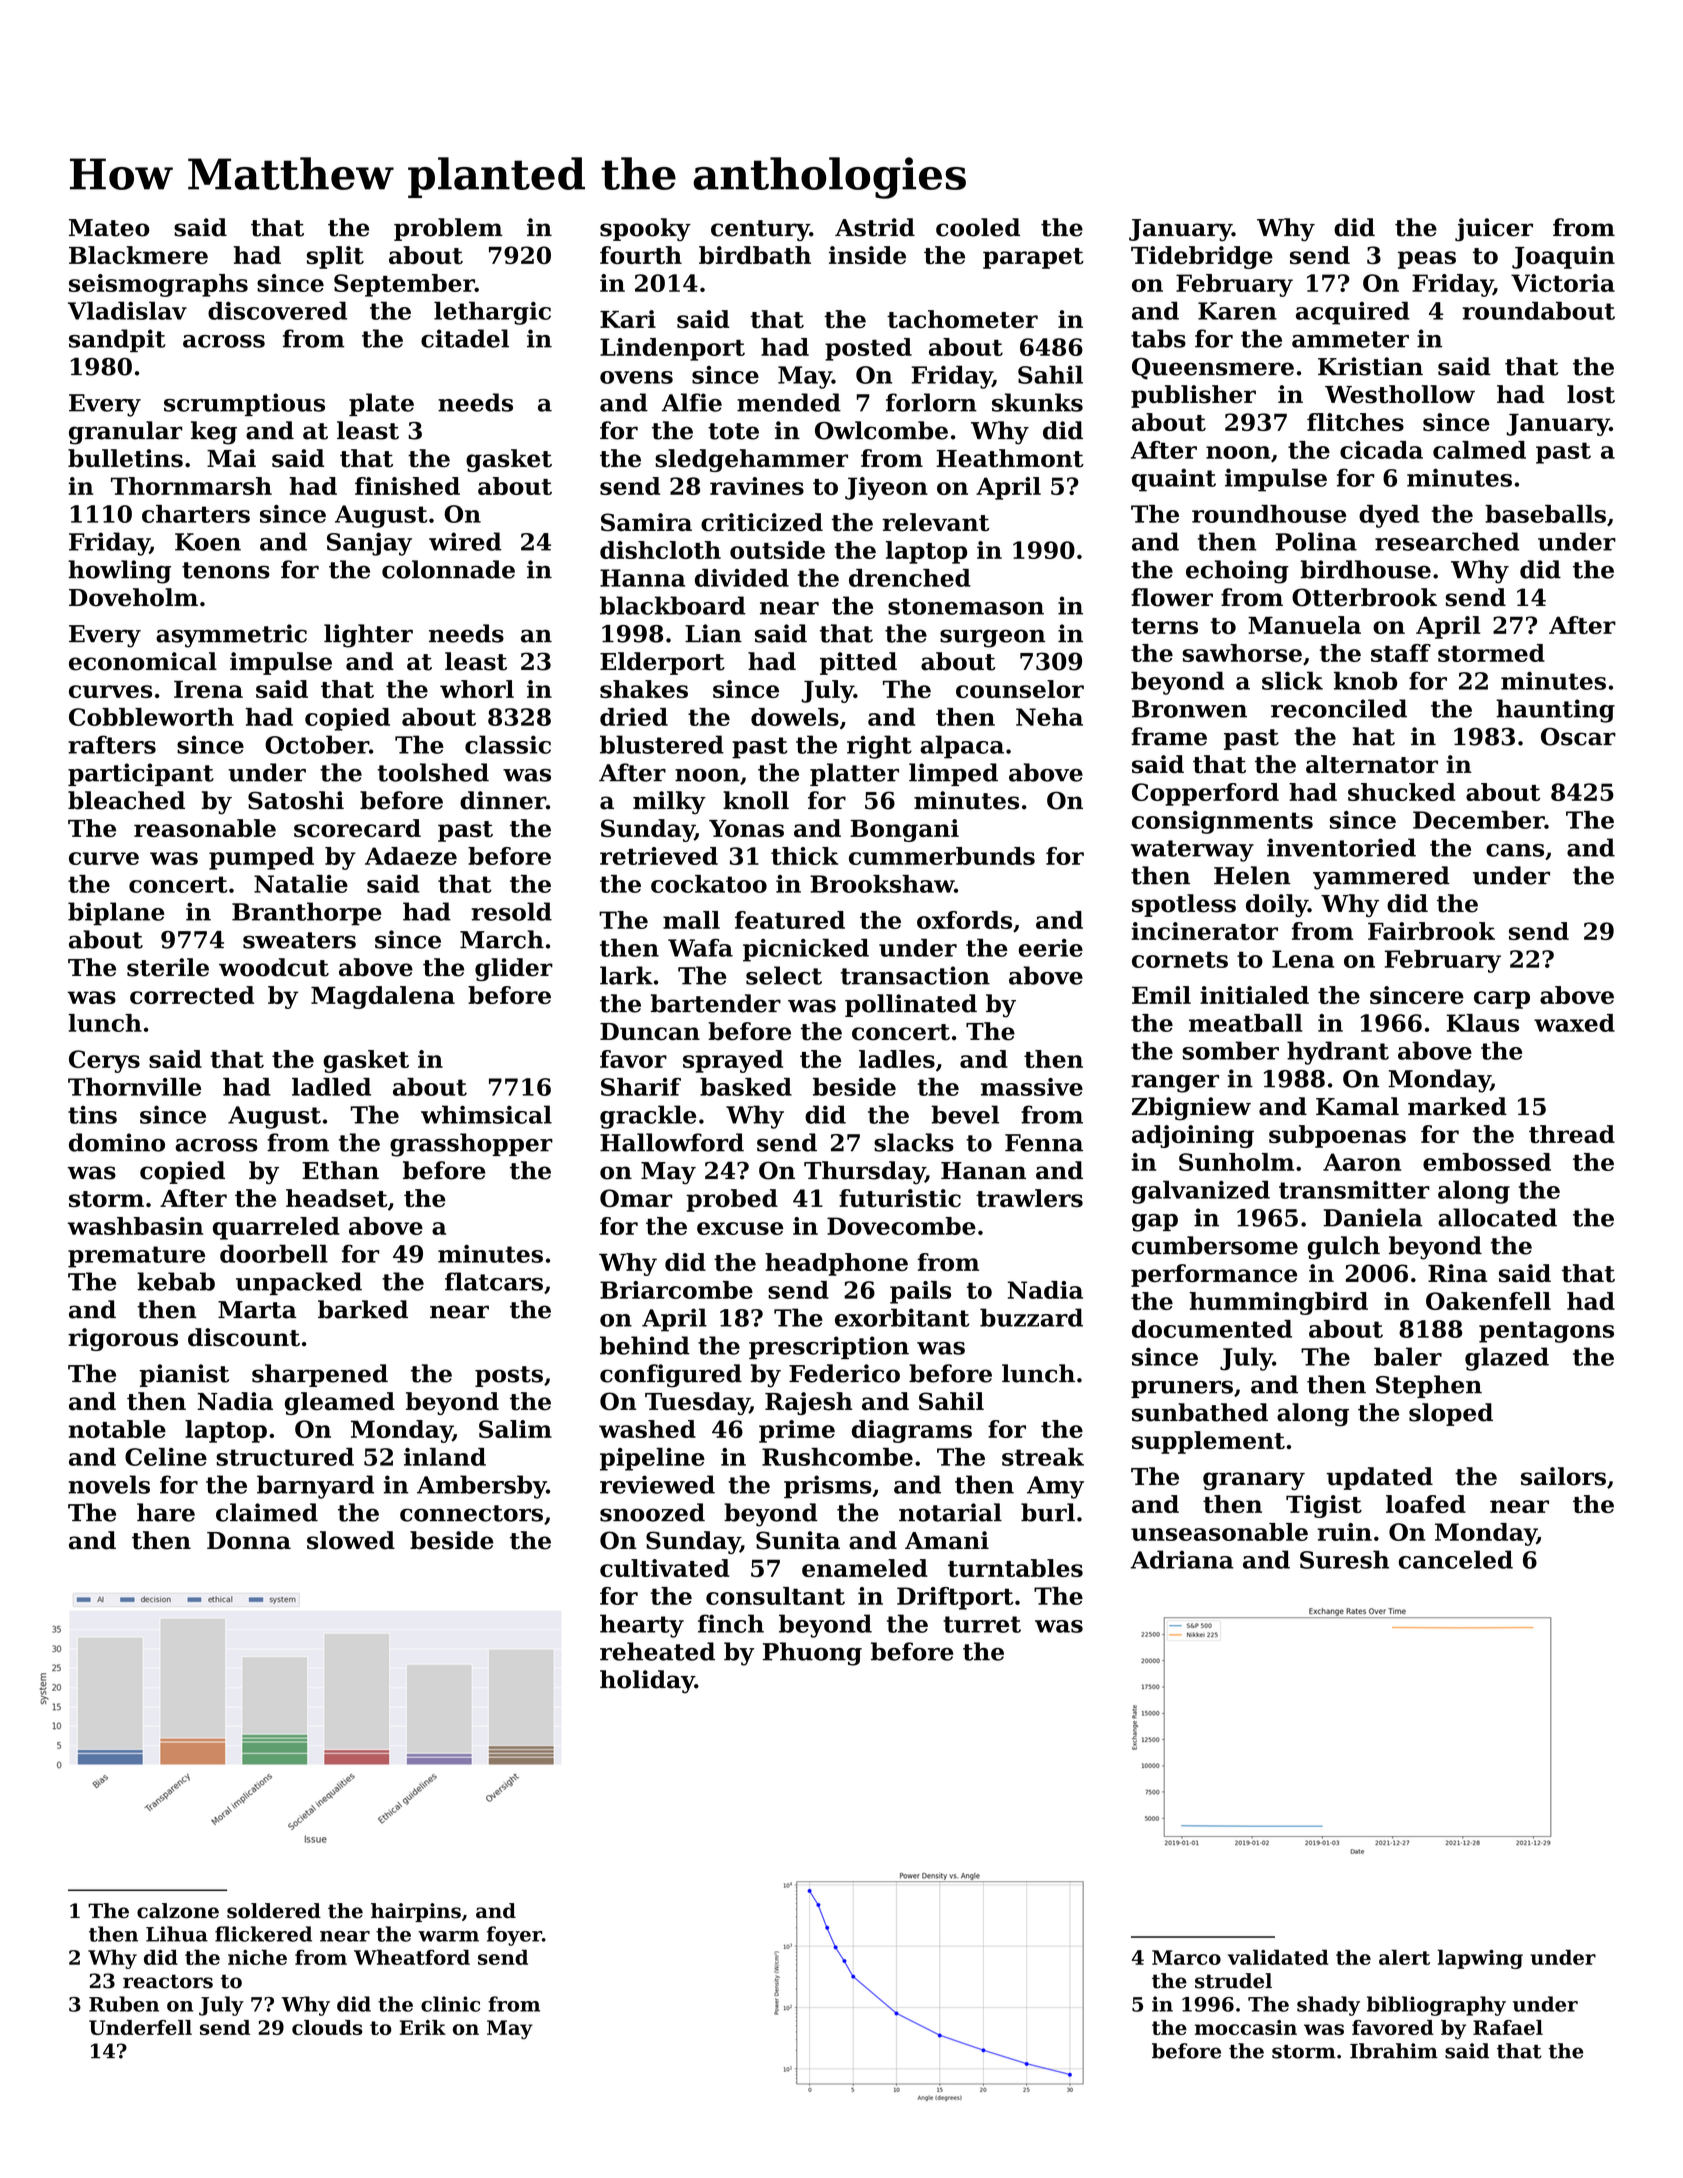 Image resolution: width=1683 pixels, height=2178 pixels. Describe the element at coordinates (363, 1309) in the document. I see `barked` at that location.
